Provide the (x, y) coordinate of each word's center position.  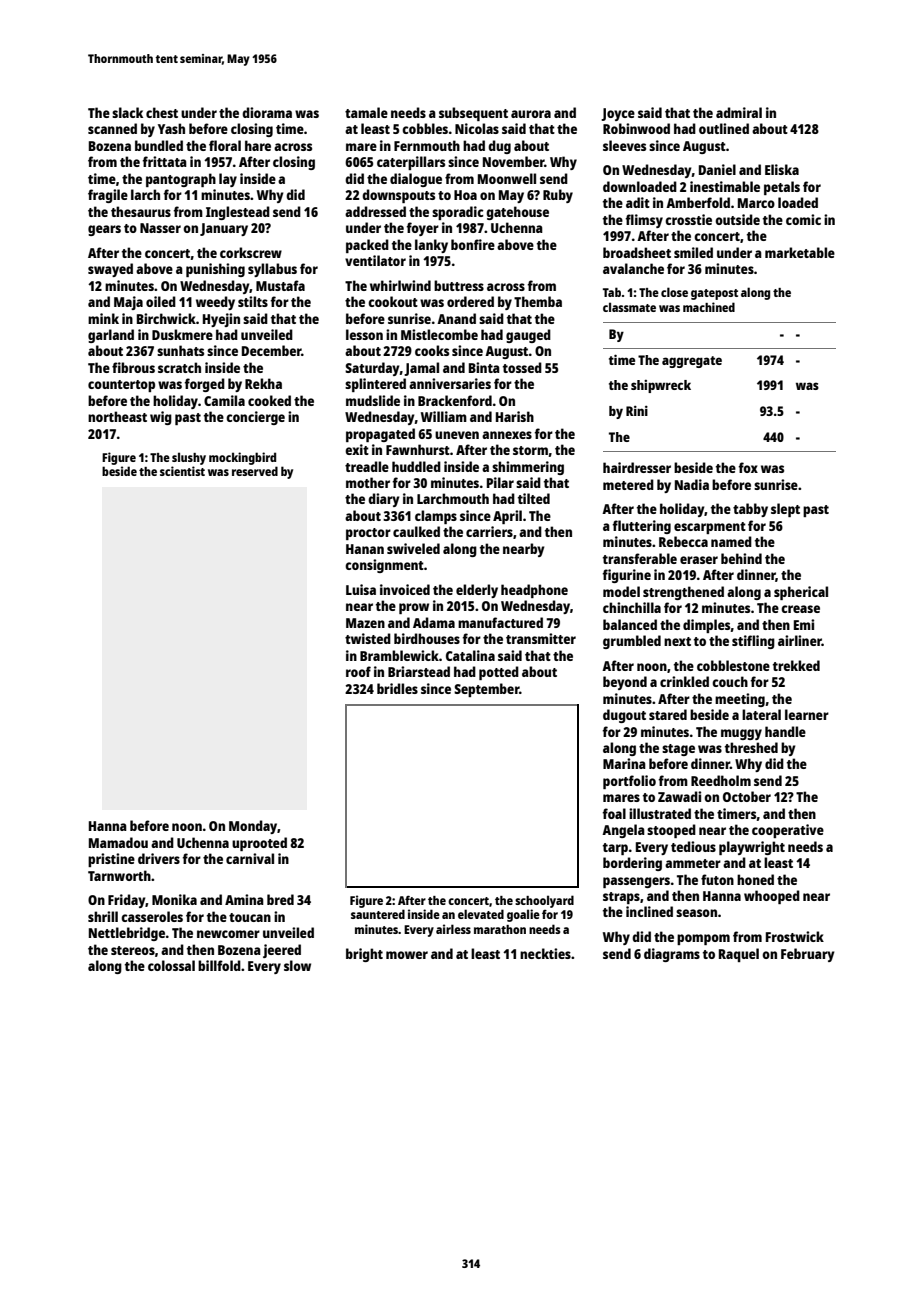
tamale (366, 112)
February (808, 955)
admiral (739, 112)
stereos (133, 950)
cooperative (788, 831)
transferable (640, 558)
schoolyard (544, 901)
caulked (416, 531)
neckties (545, 953)
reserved (255, 471)
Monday (253, 827)
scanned (112, 128)
